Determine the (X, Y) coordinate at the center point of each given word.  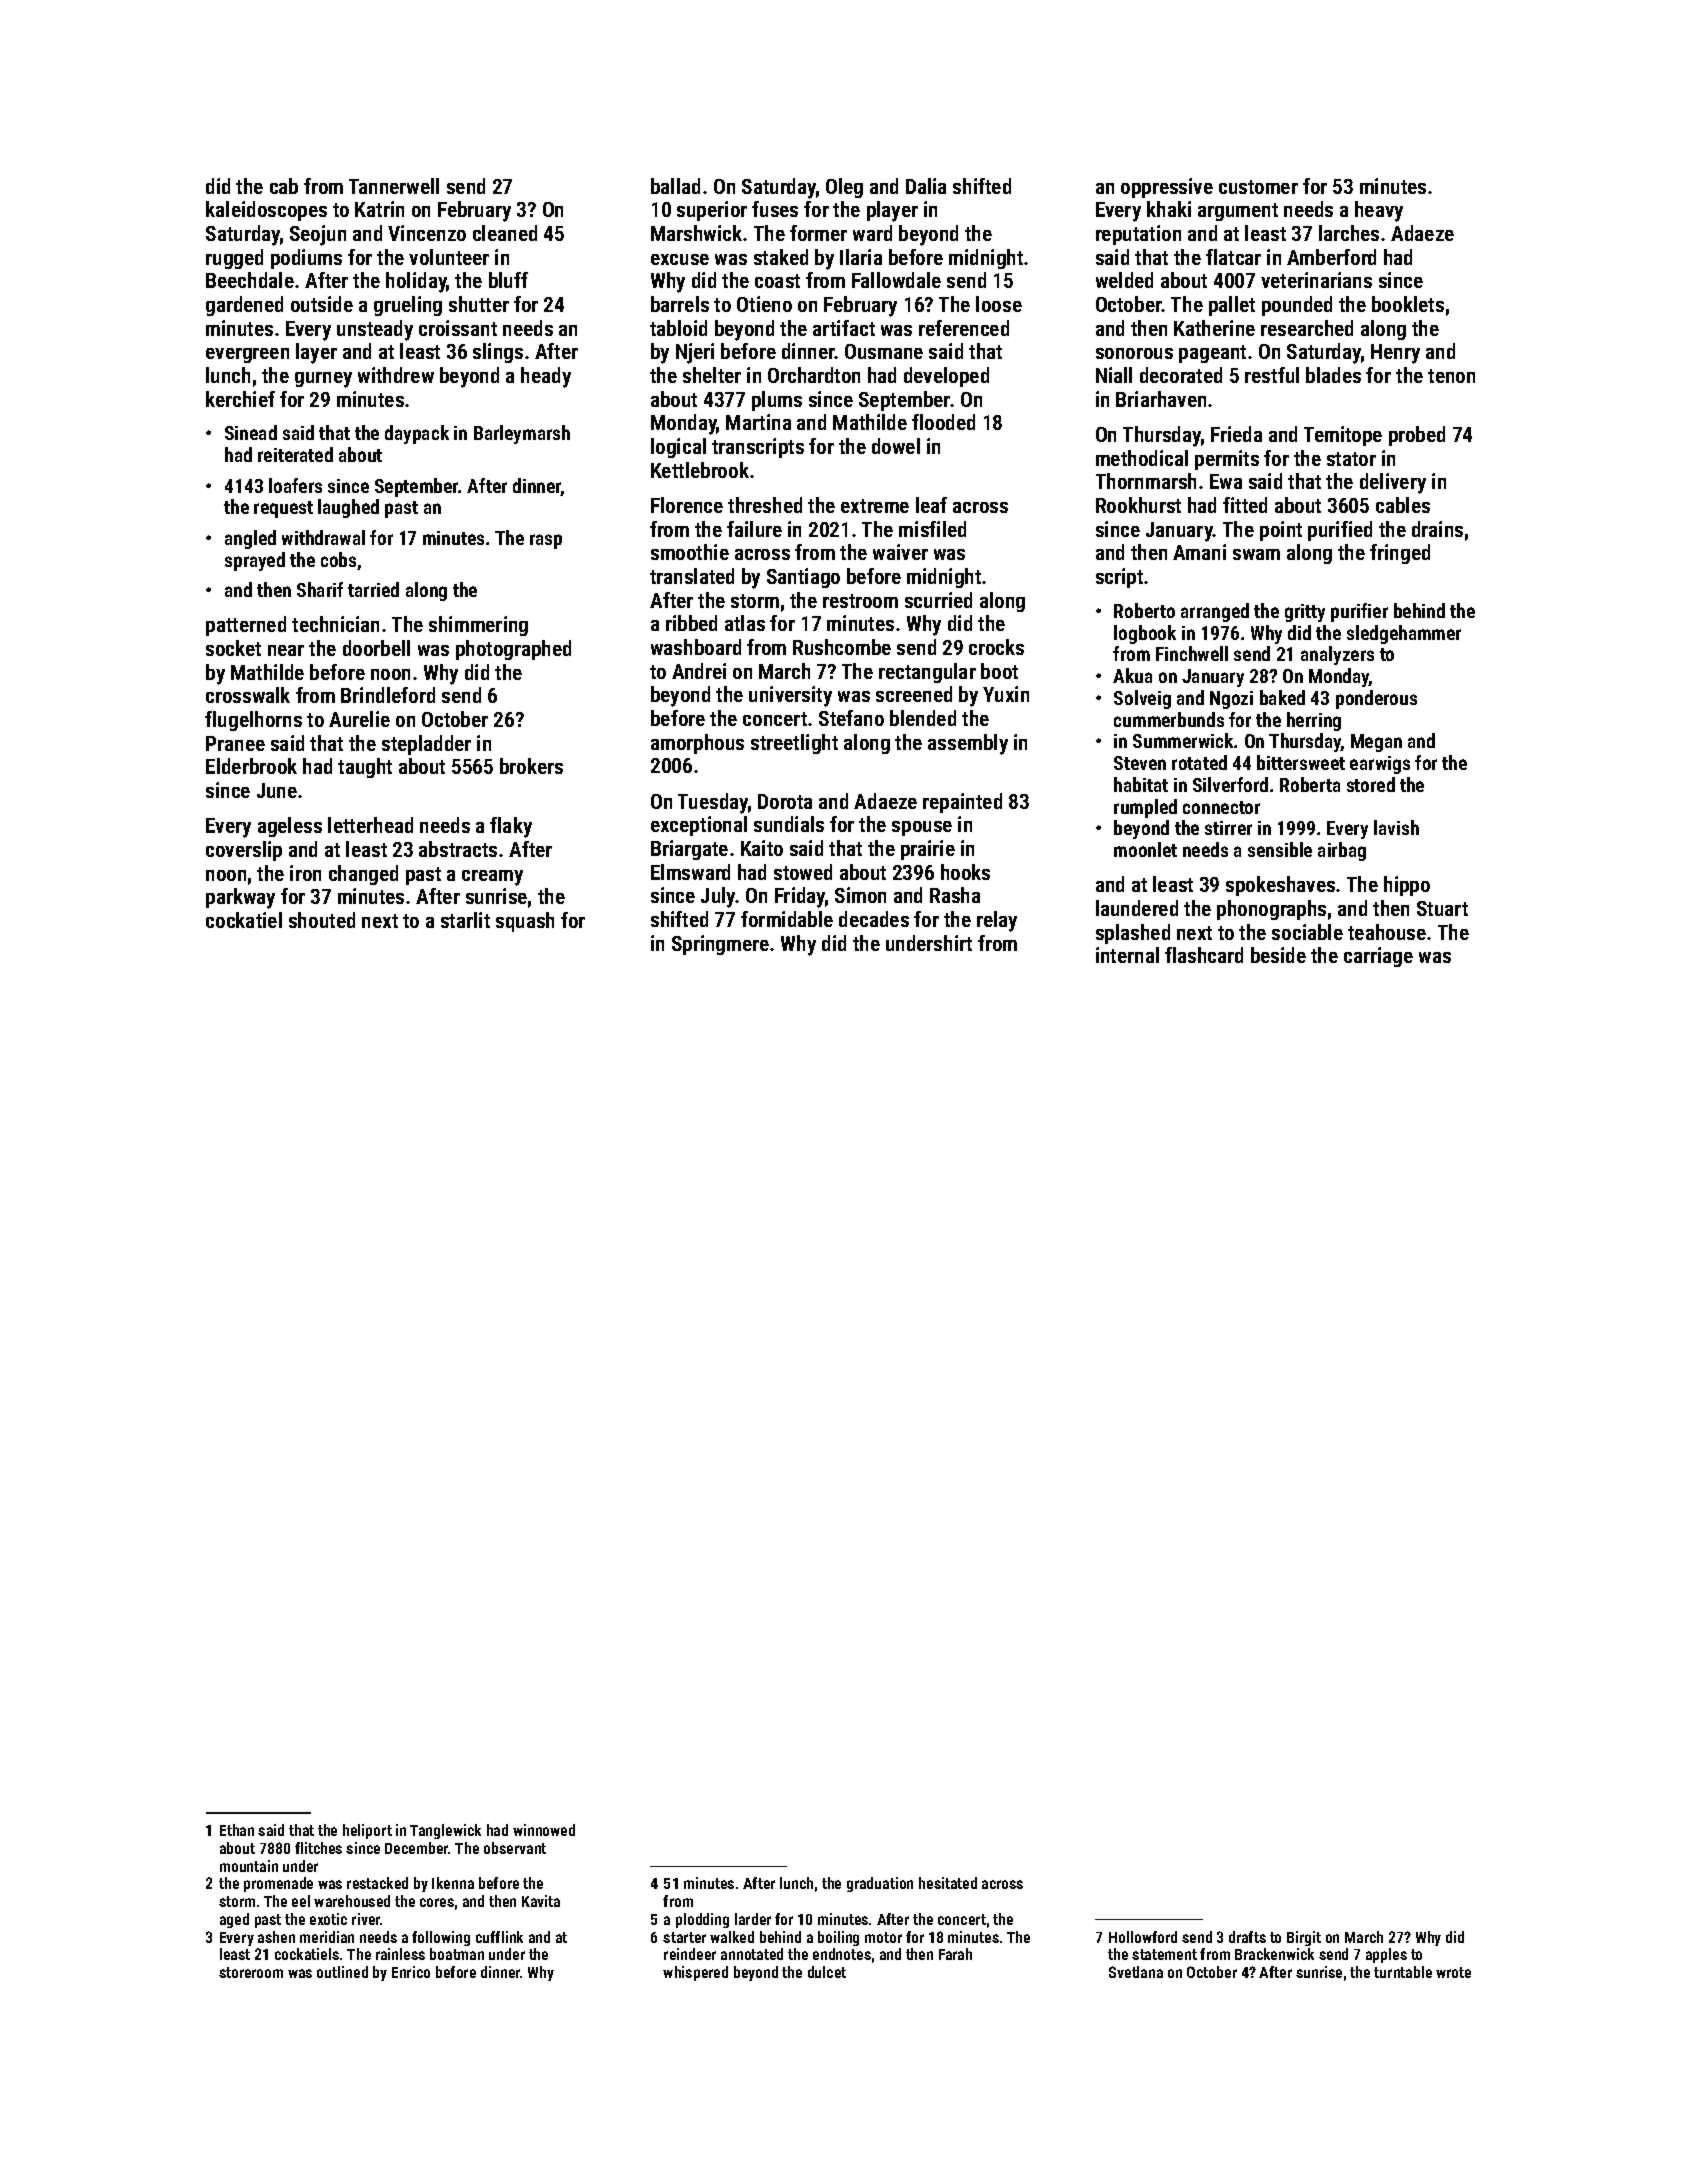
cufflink (499, 1937)
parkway (240, 898)
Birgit (1304, 1938)
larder (753, 1919)
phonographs (1271, 910)
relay (997, 921)
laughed (348, 508)
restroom (860, 601)
